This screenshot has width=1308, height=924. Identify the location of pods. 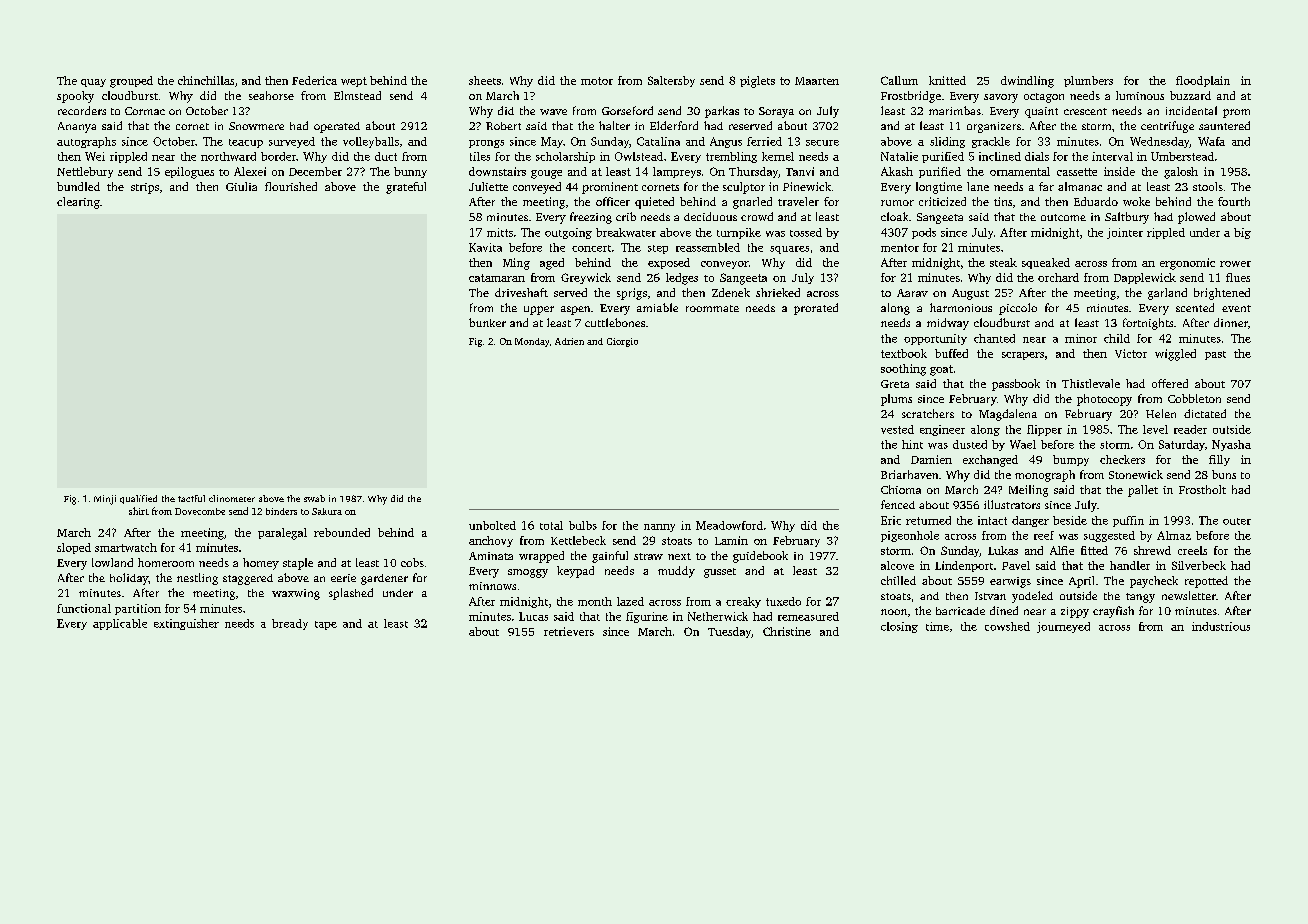
(924, 233).
